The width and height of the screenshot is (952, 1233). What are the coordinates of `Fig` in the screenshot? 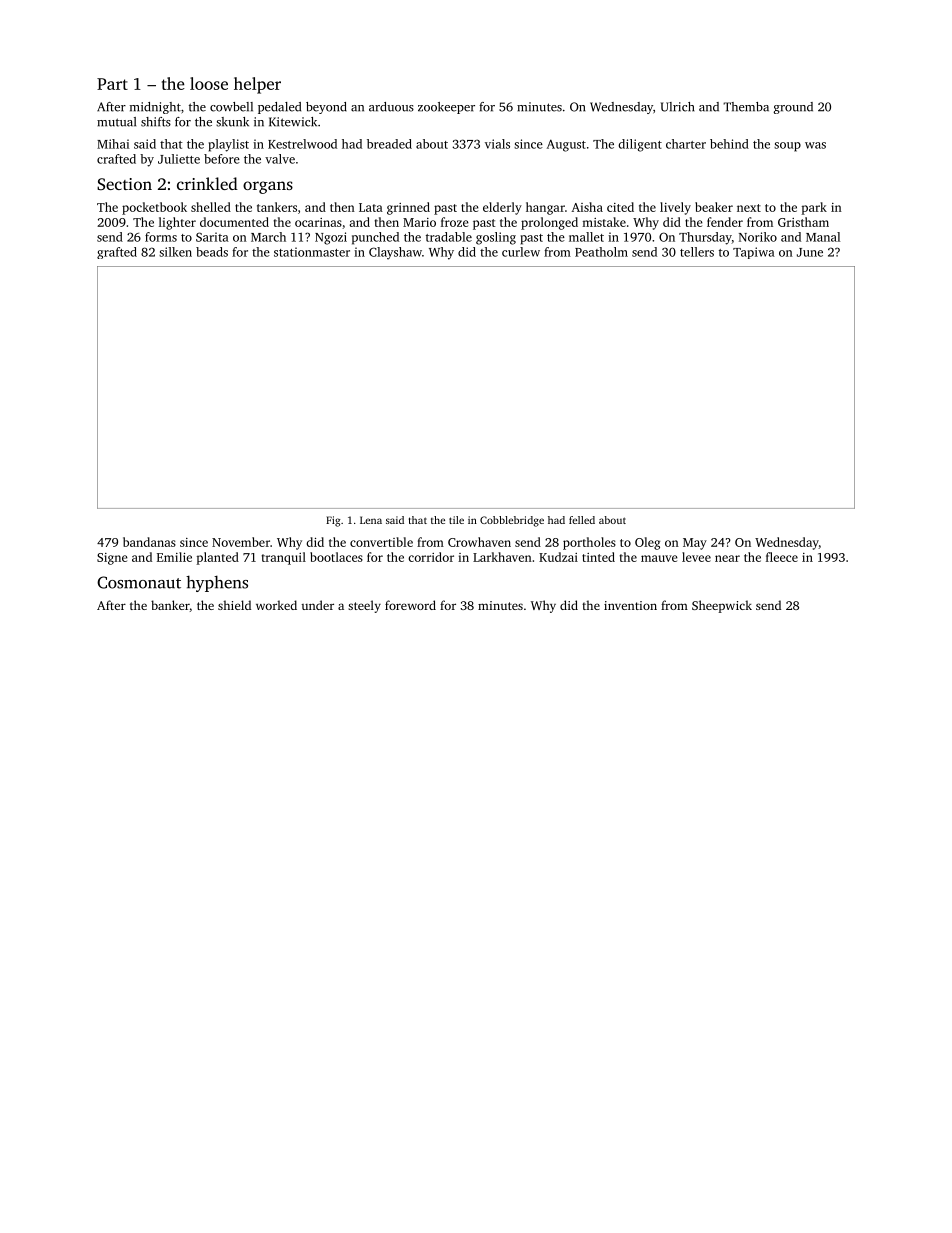 It's located at (333, 521).
